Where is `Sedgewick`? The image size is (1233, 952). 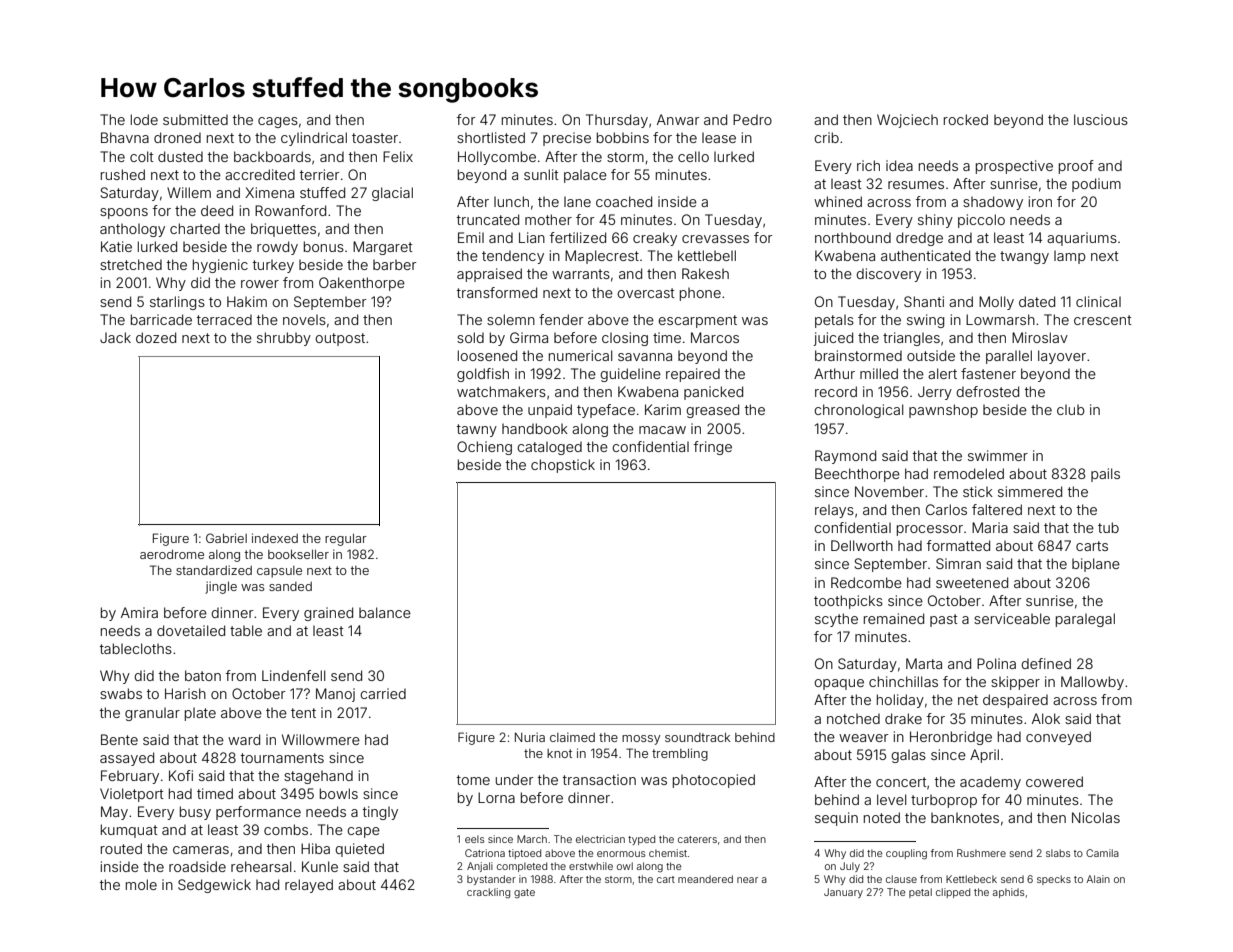
Sedgewick is located at coordinates (214, 886).
